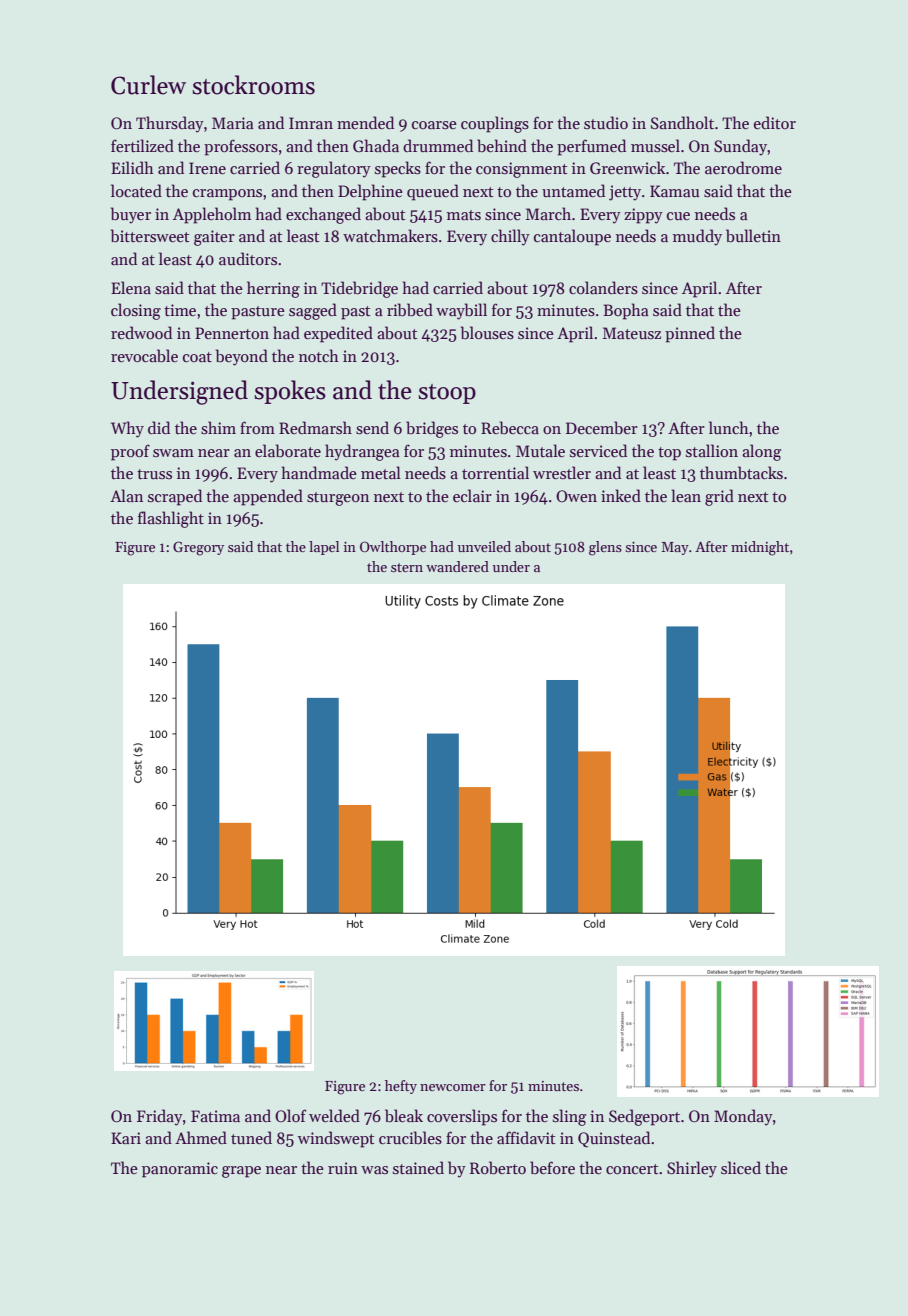 The width and height of the document is (908, 1316). I want to click on Mateusz, so click(632, 333).
